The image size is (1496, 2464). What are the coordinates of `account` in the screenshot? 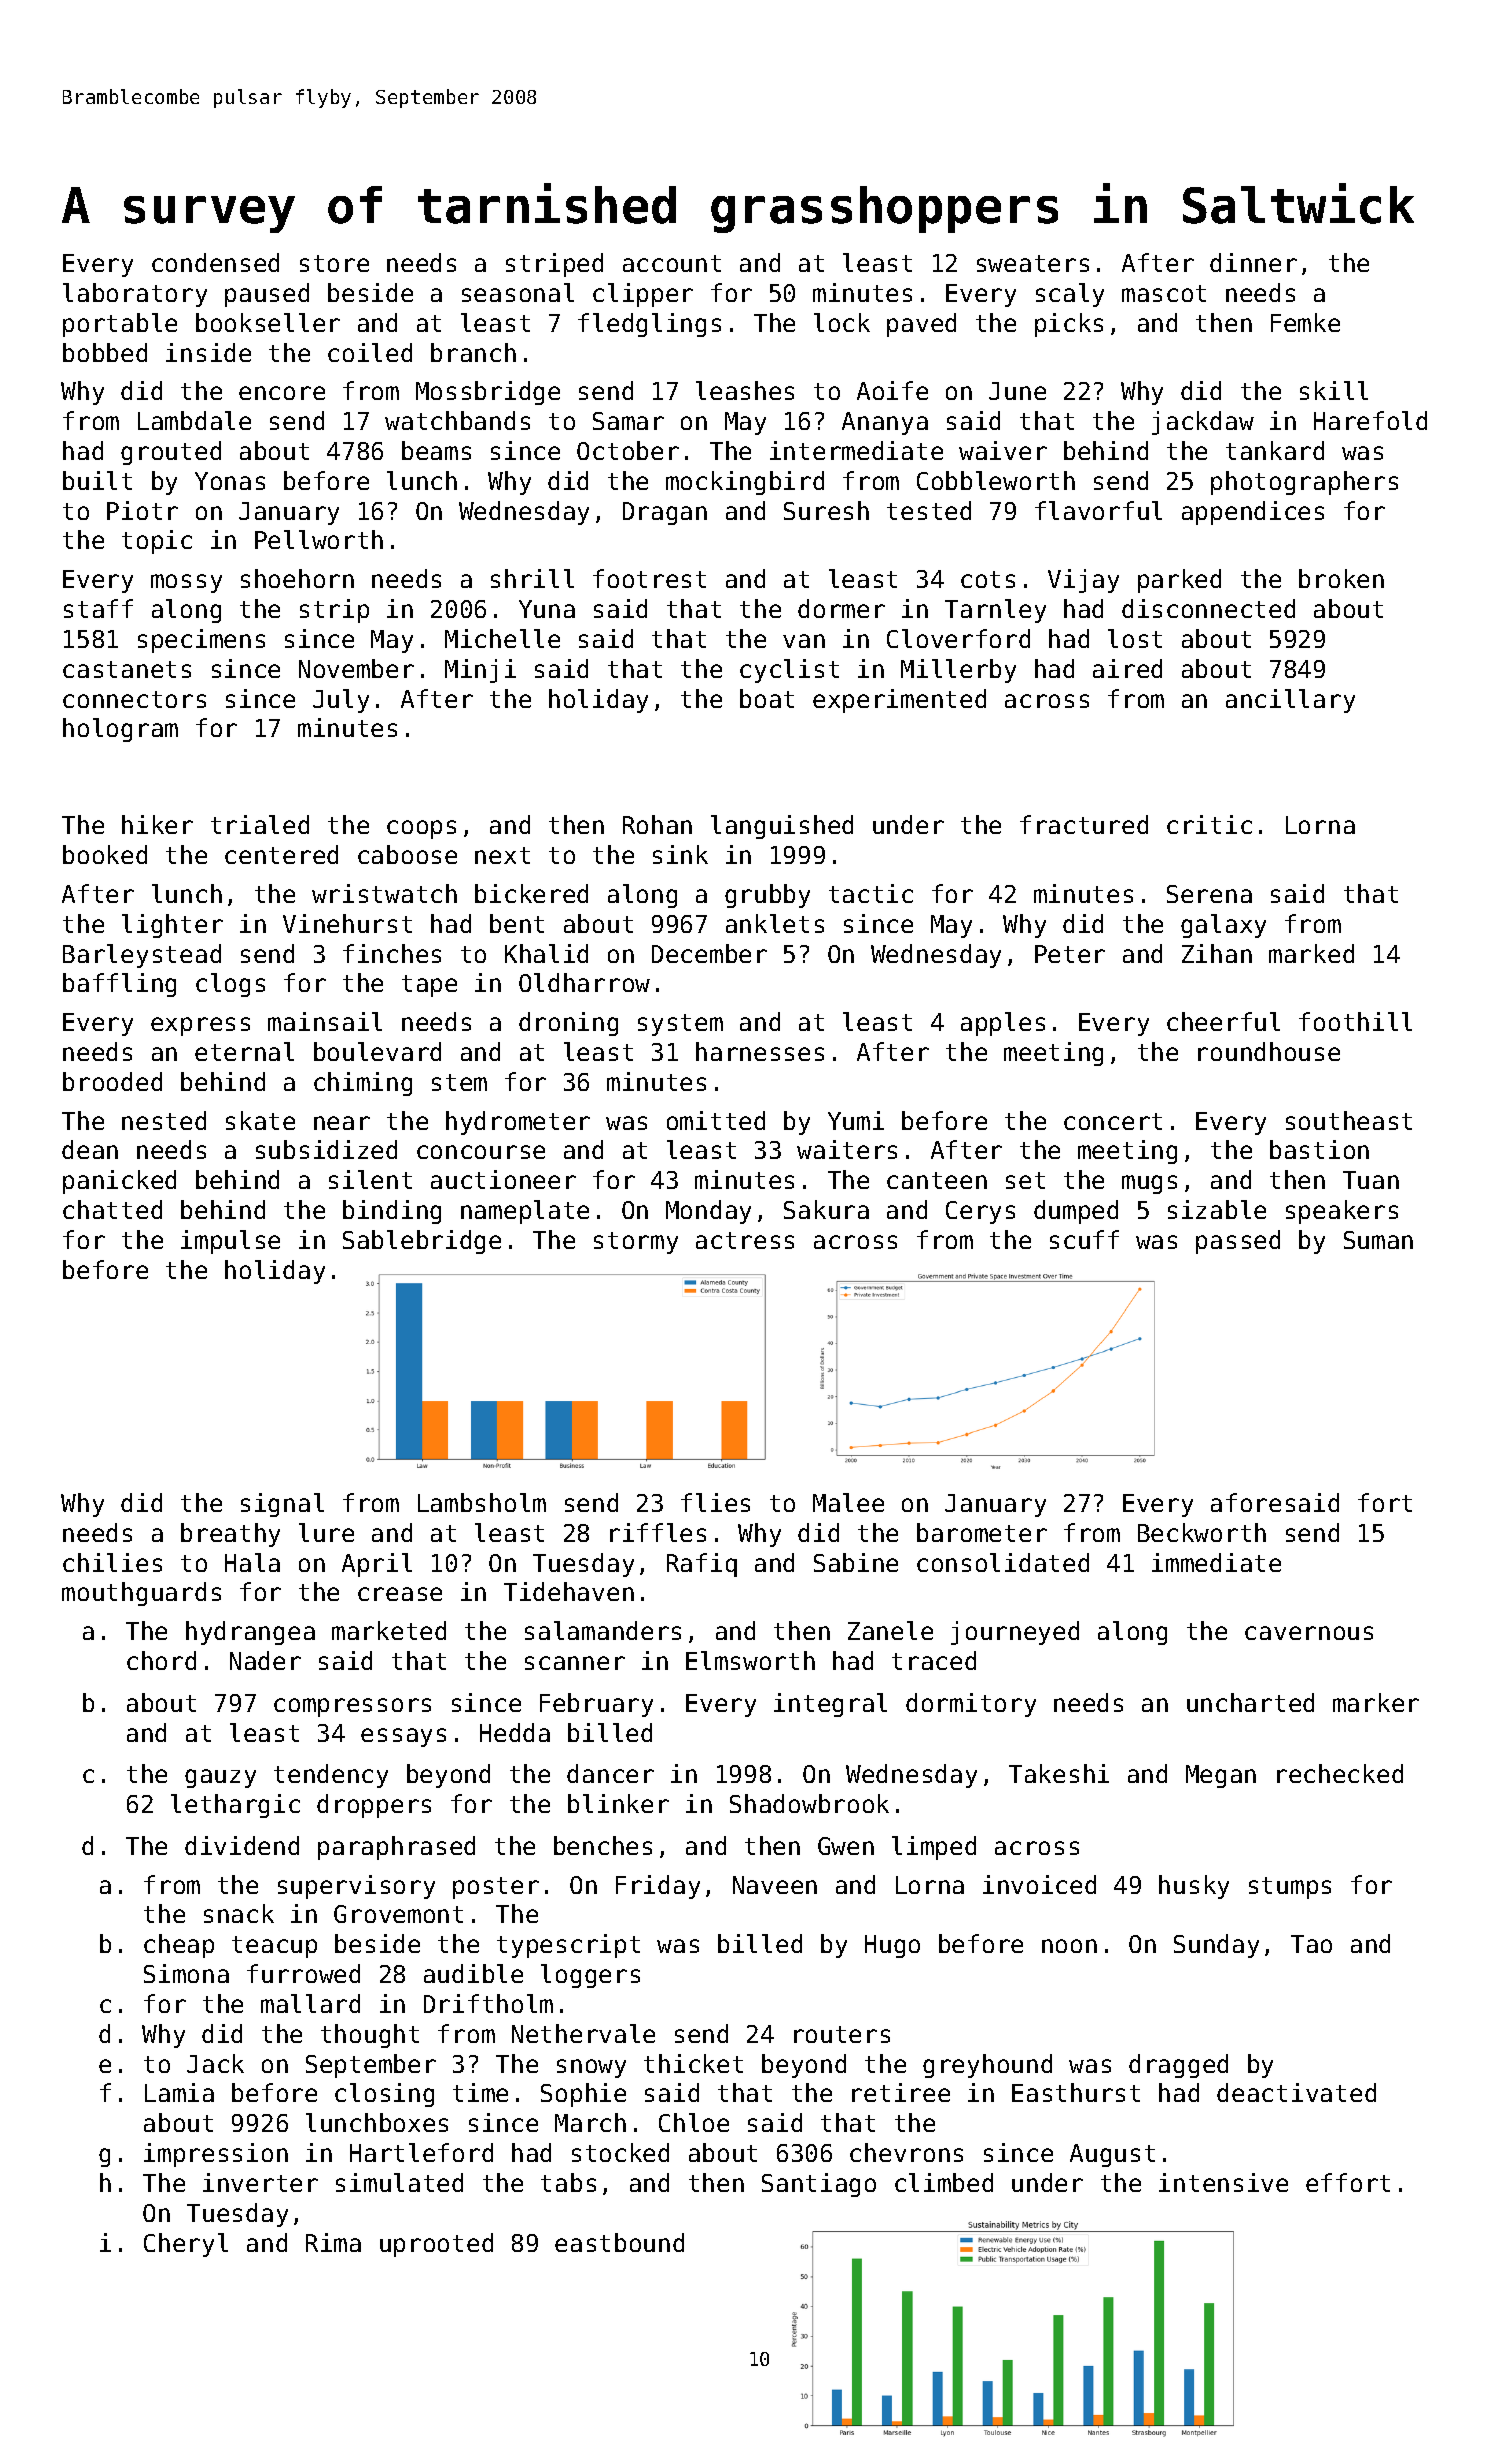 It's located at (672, 263).
